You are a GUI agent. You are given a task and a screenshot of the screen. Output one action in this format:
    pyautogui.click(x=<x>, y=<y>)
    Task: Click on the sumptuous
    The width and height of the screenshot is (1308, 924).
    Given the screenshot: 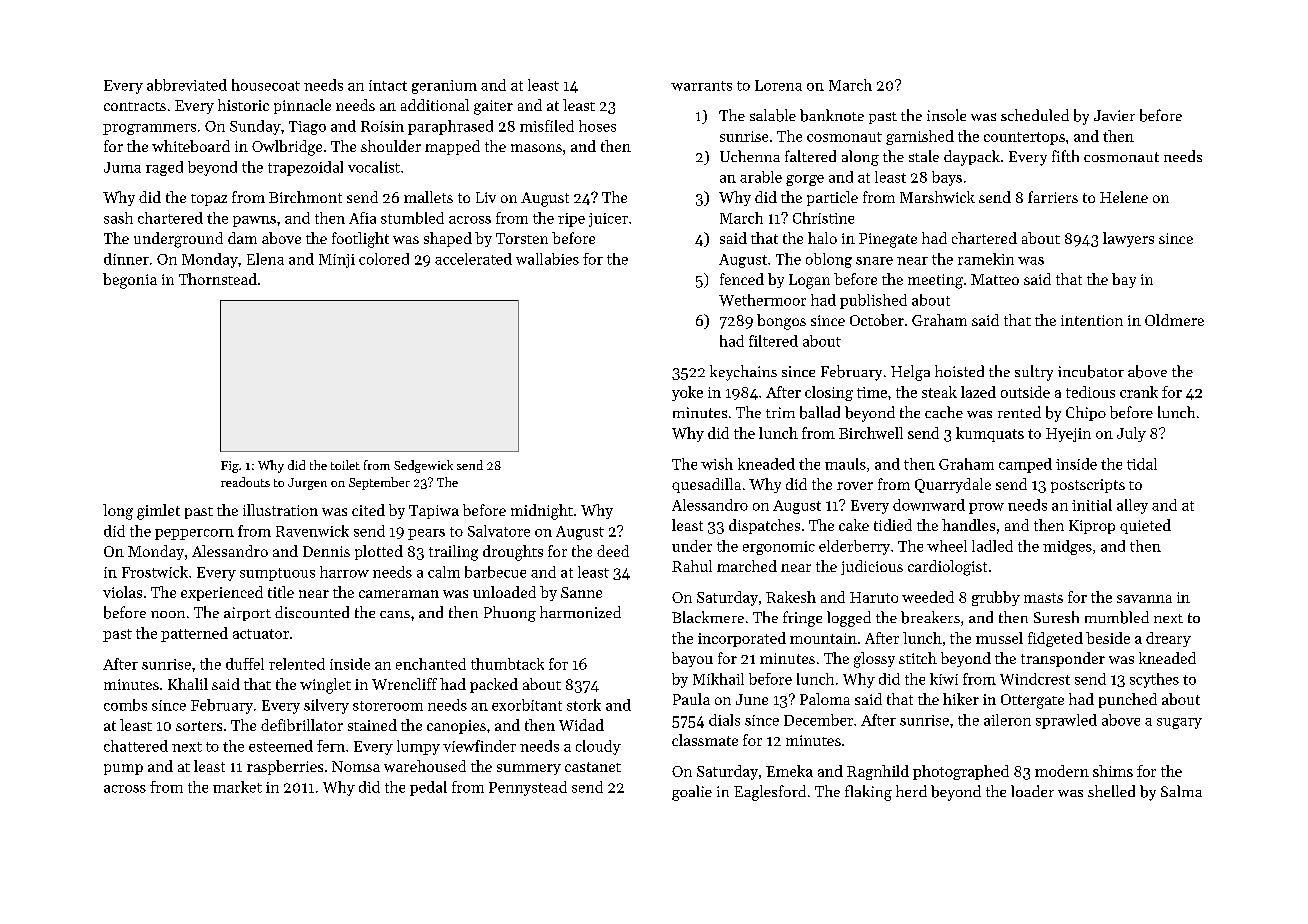 What is the action you would take?
    pyautogui.click(x=277, y=574)
